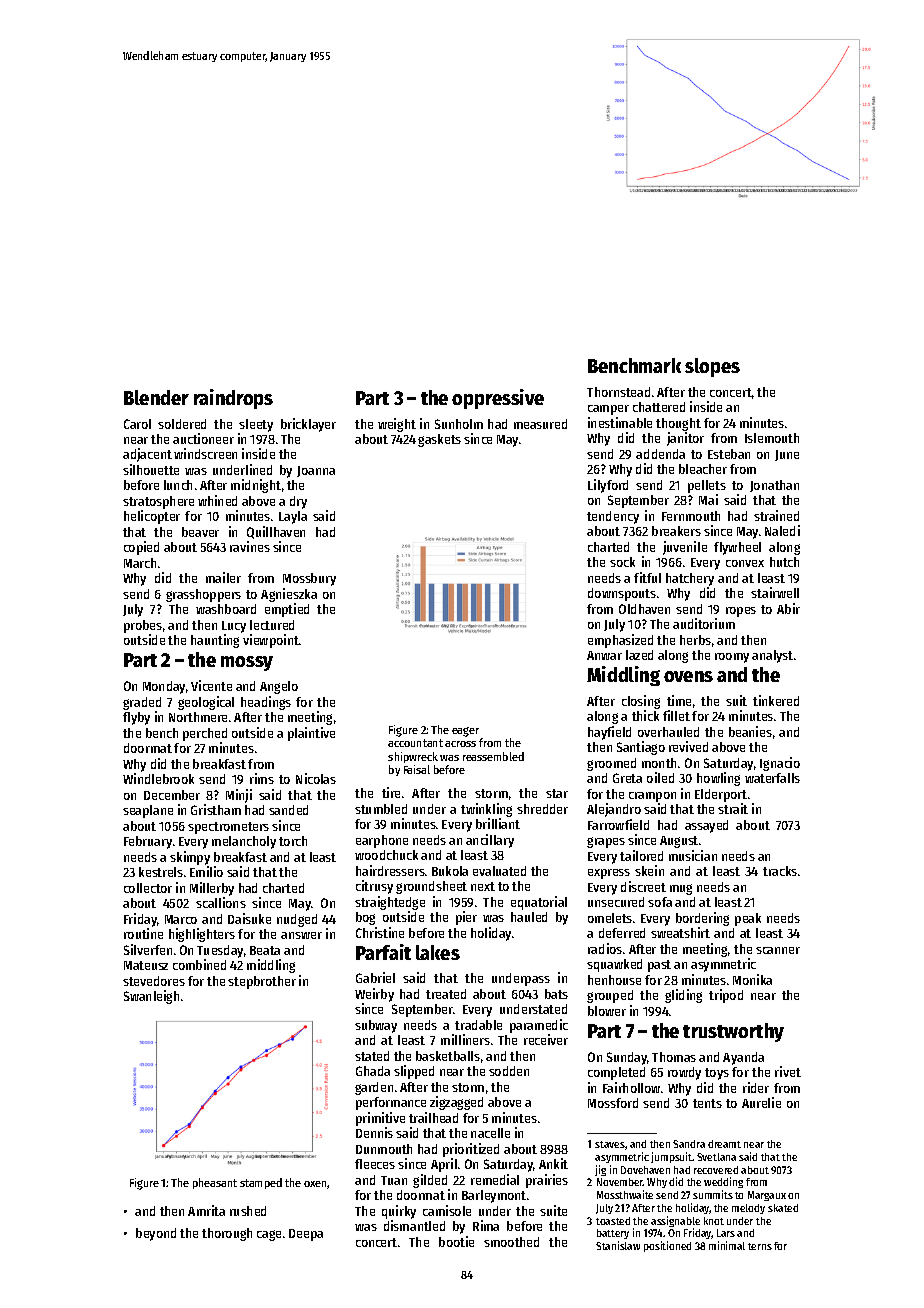  I want to click on Joanna, so click(316, 471).
